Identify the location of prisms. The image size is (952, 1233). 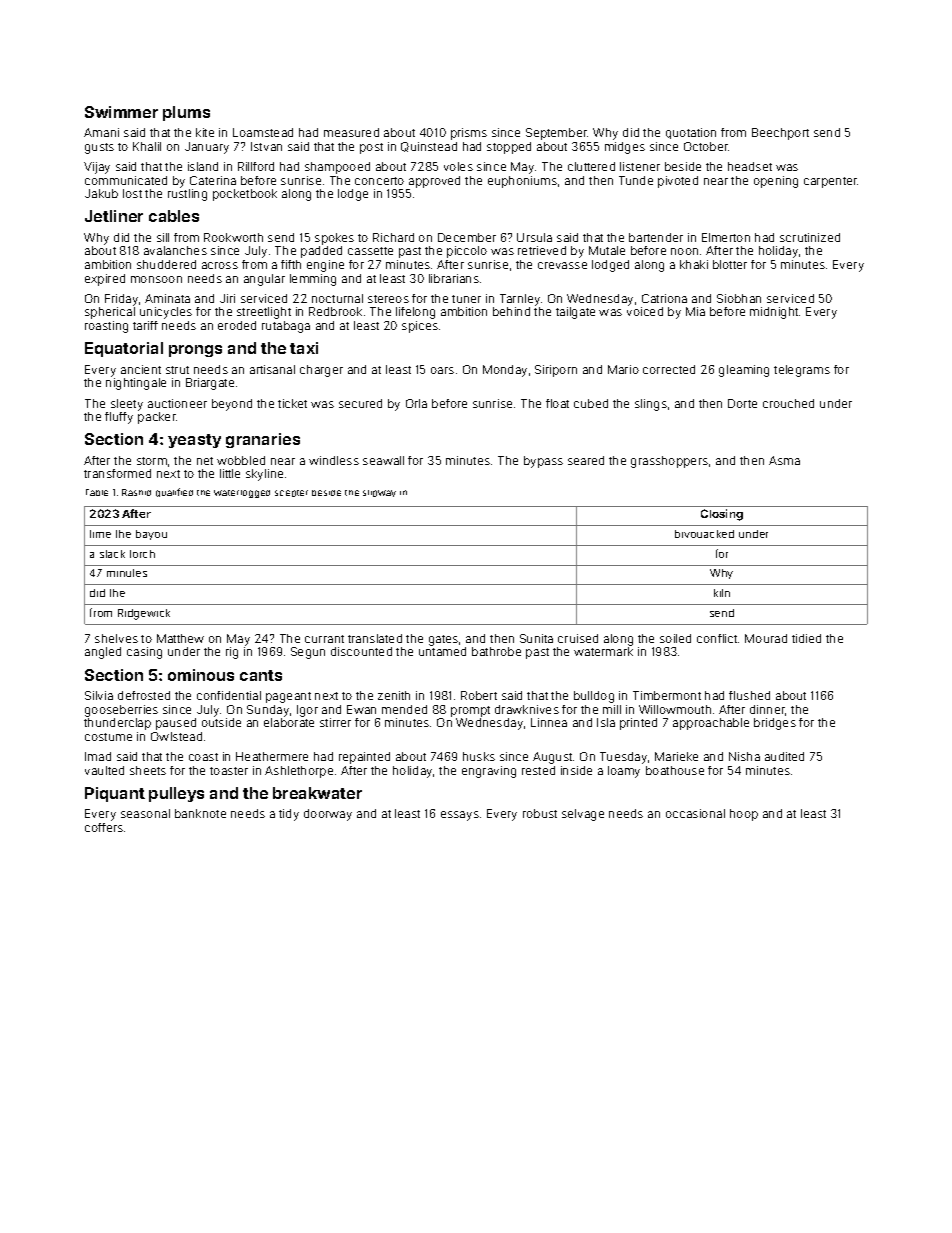
(469, 134).
